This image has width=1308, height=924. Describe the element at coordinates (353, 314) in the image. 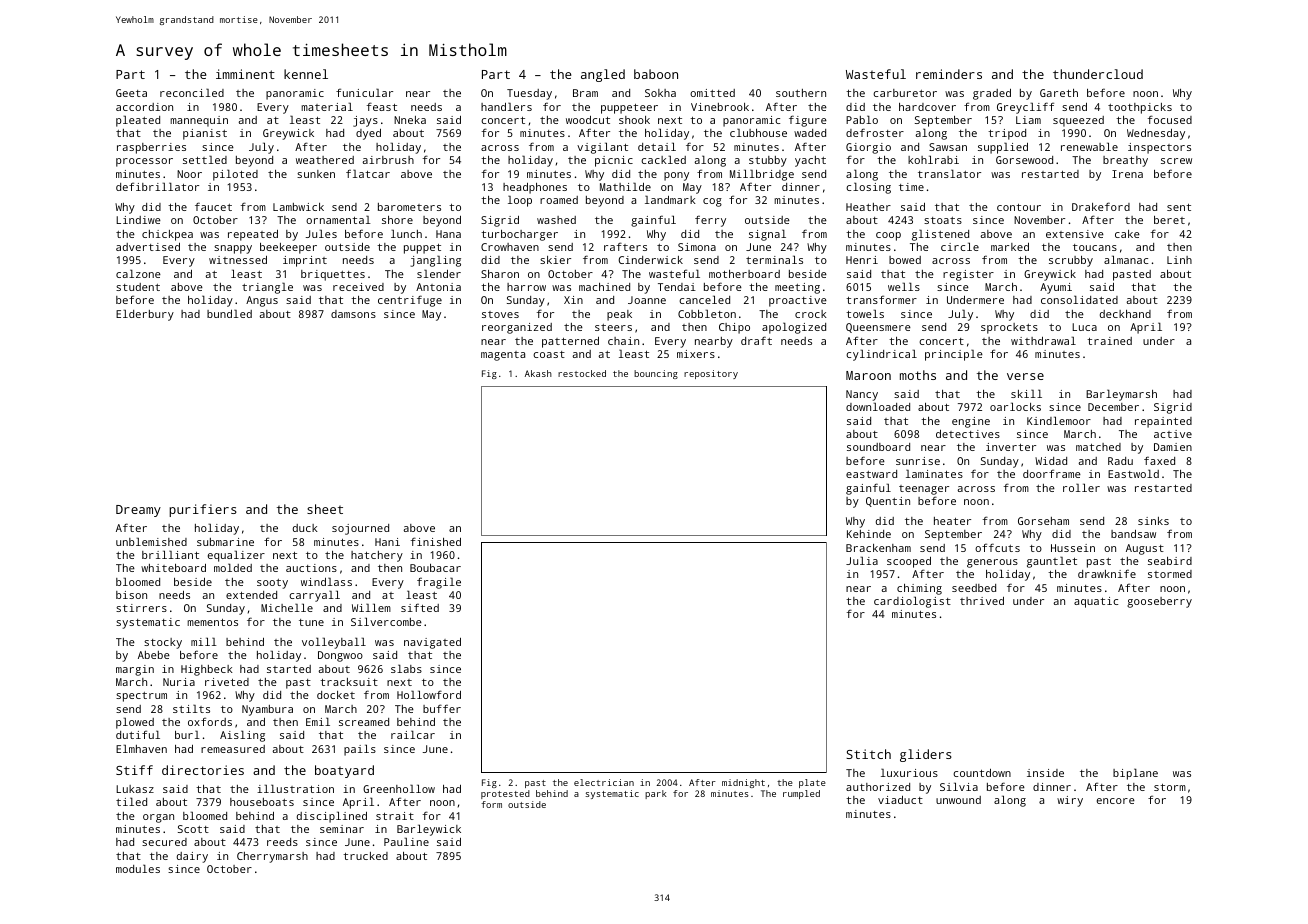

I see `damsons` at that location.
